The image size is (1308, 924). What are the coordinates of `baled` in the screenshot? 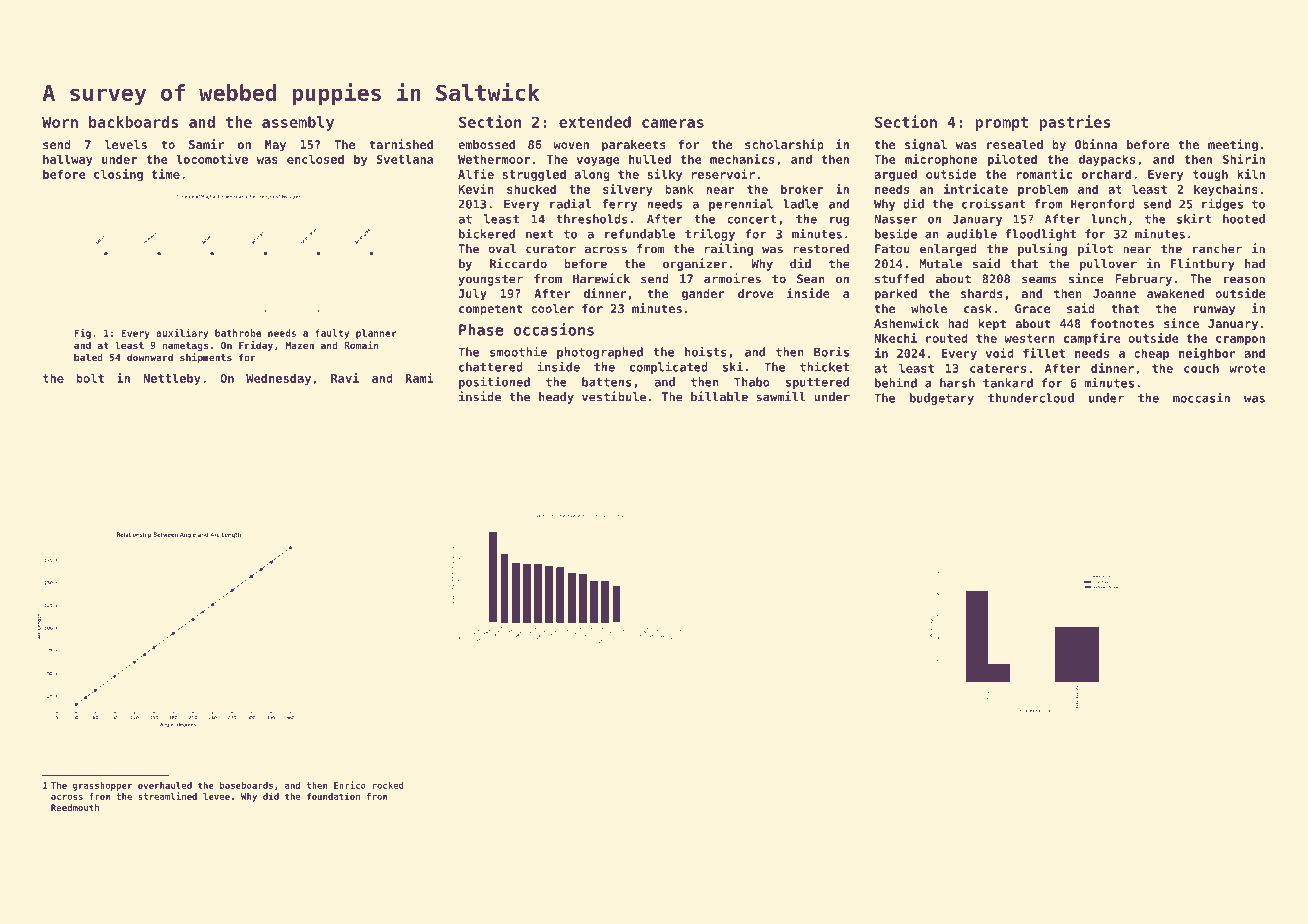 It's located at (88, 357).
